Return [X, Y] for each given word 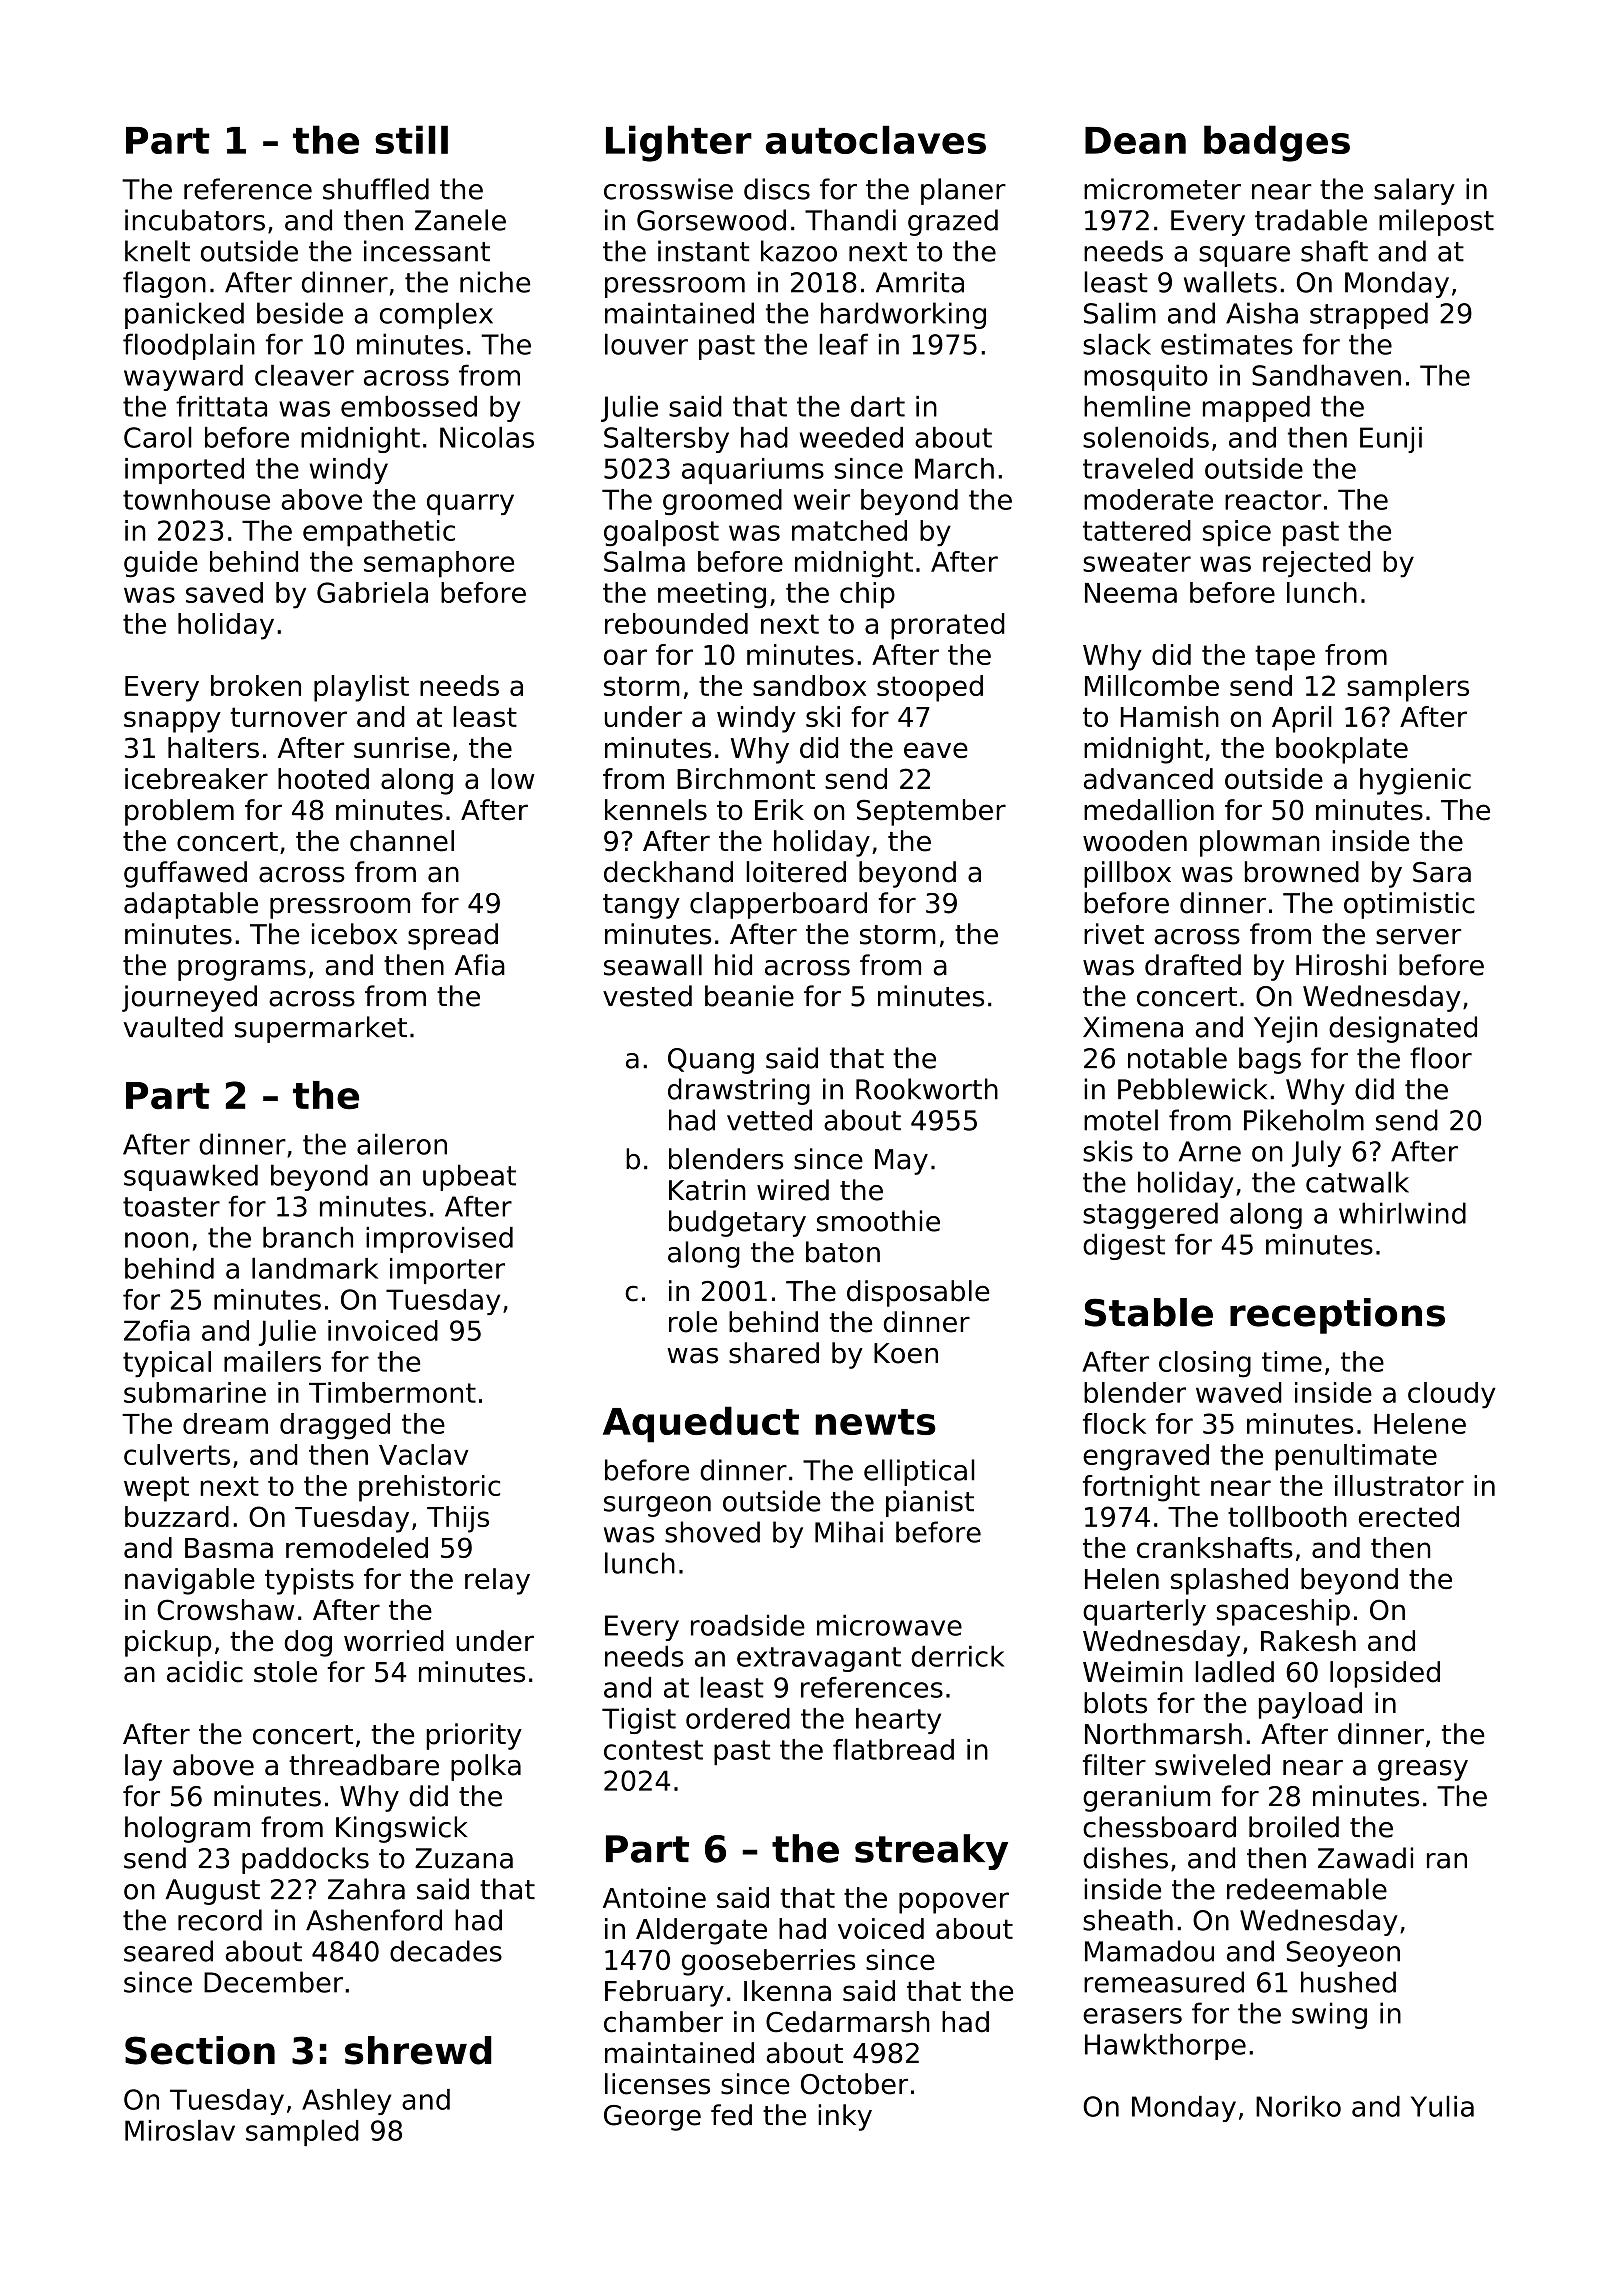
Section [200, 2050]
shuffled [376, 189]
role [693, 1322]
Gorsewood [711, 220]
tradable [1311, 220]
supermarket [321, 1029]
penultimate [1356, 1457]
